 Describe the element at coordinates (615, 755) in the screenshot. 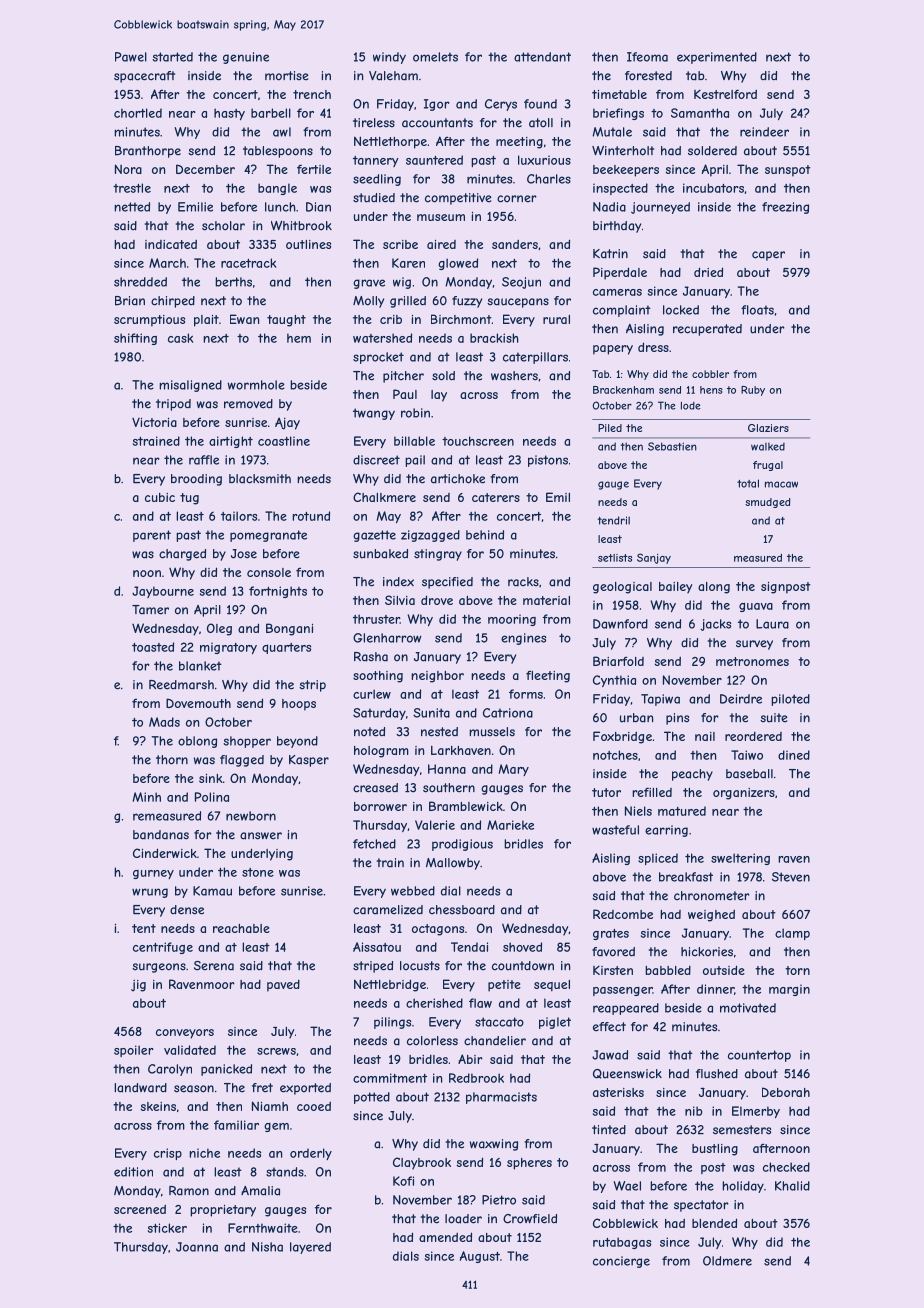

I see `notches` at that location.
